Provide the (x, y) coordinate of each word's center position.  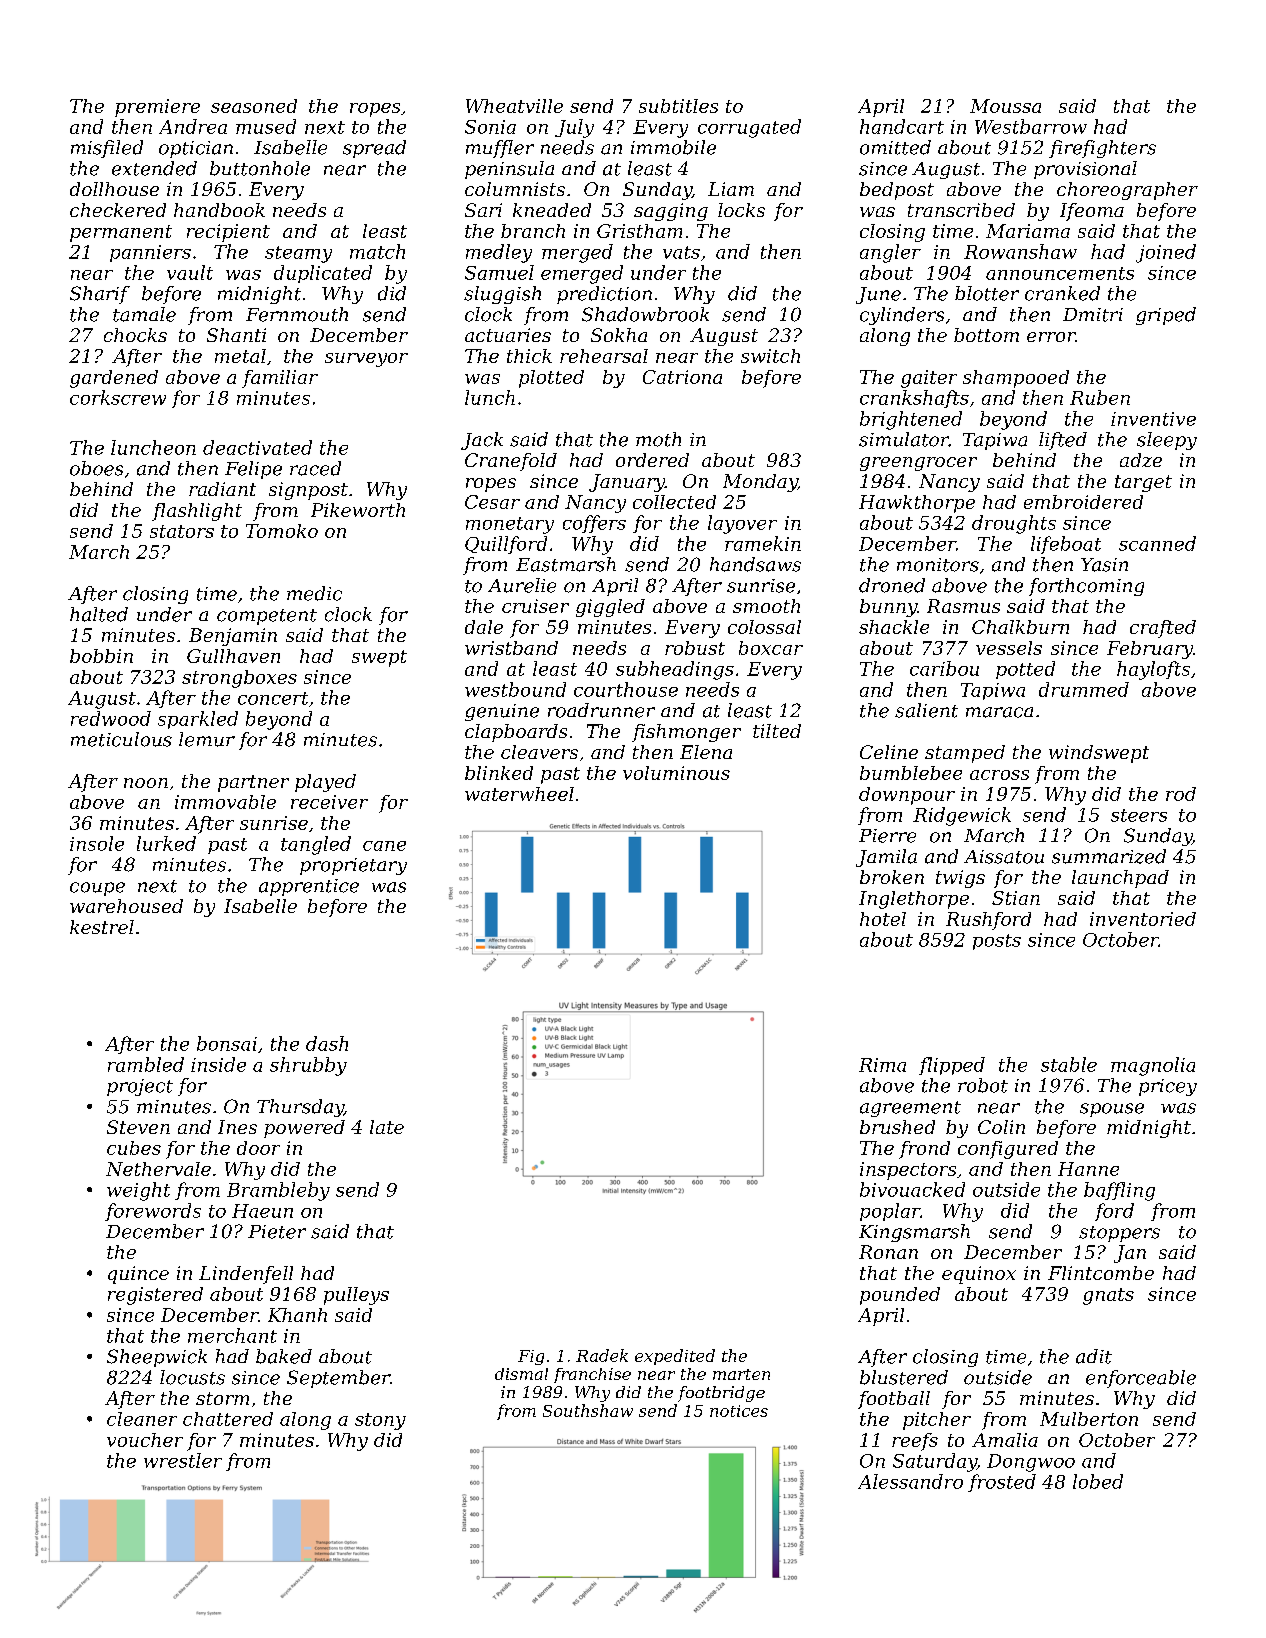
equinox (979, 1275)
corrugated (749, 128)
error (1051, 337)
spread (374, 149)
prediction (604, 295)
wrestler (183, 1460)
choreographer (1127, 191)
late (387, 1127)
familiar (280, 379)
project (140, 1087)
